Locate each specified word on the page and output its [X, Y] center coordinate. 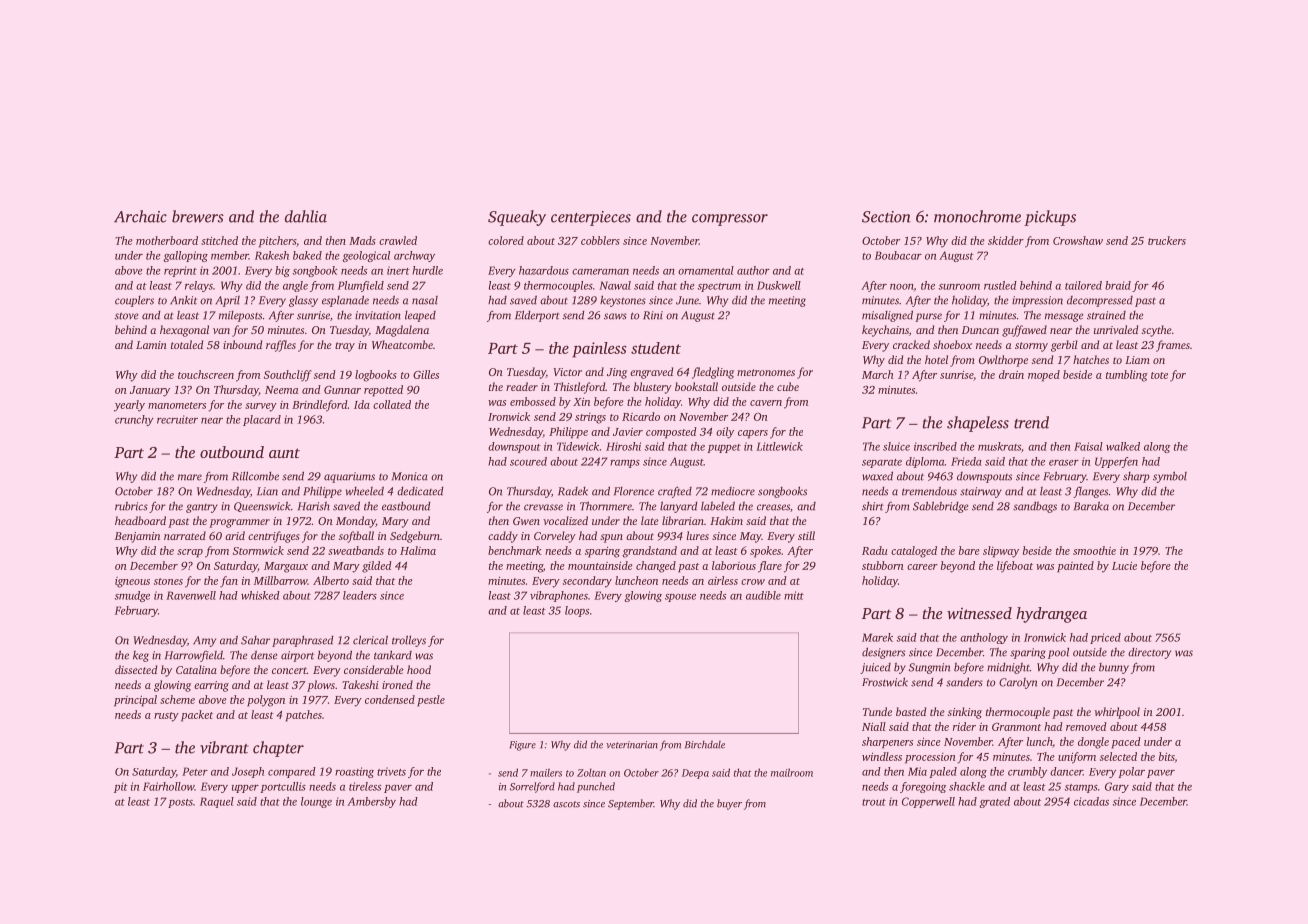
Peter [195, 771]
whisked [260, 595]
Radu [875, 550]
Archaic [140, 216]
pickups [1050, 218]
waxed [877, 476]
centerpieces [591, 218]
